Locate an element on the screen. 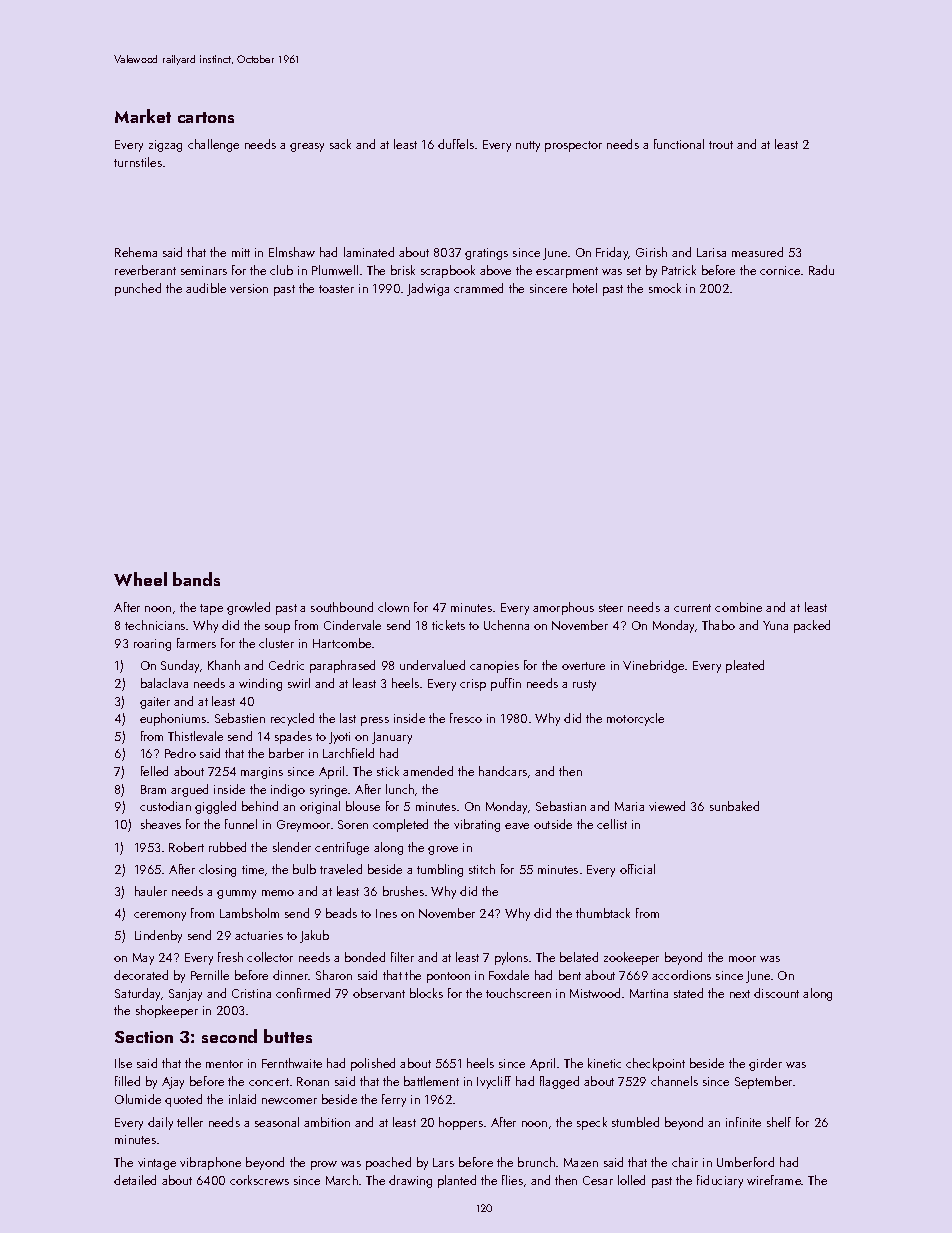 The image size is (952, 1233). challenge is located at coordinates (213, 145).
